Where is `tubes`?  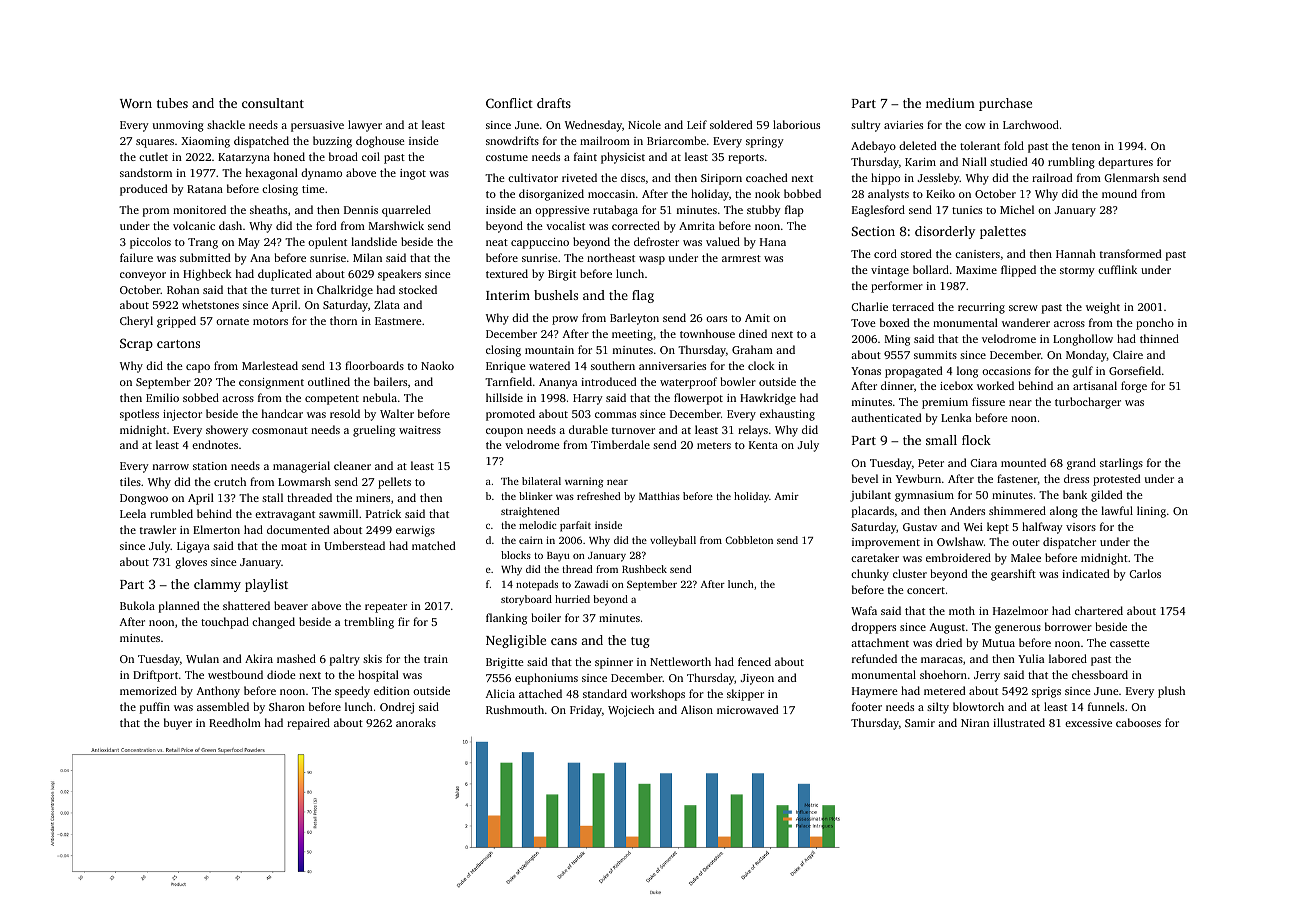 tubes is located at coordinates (172, 103).
